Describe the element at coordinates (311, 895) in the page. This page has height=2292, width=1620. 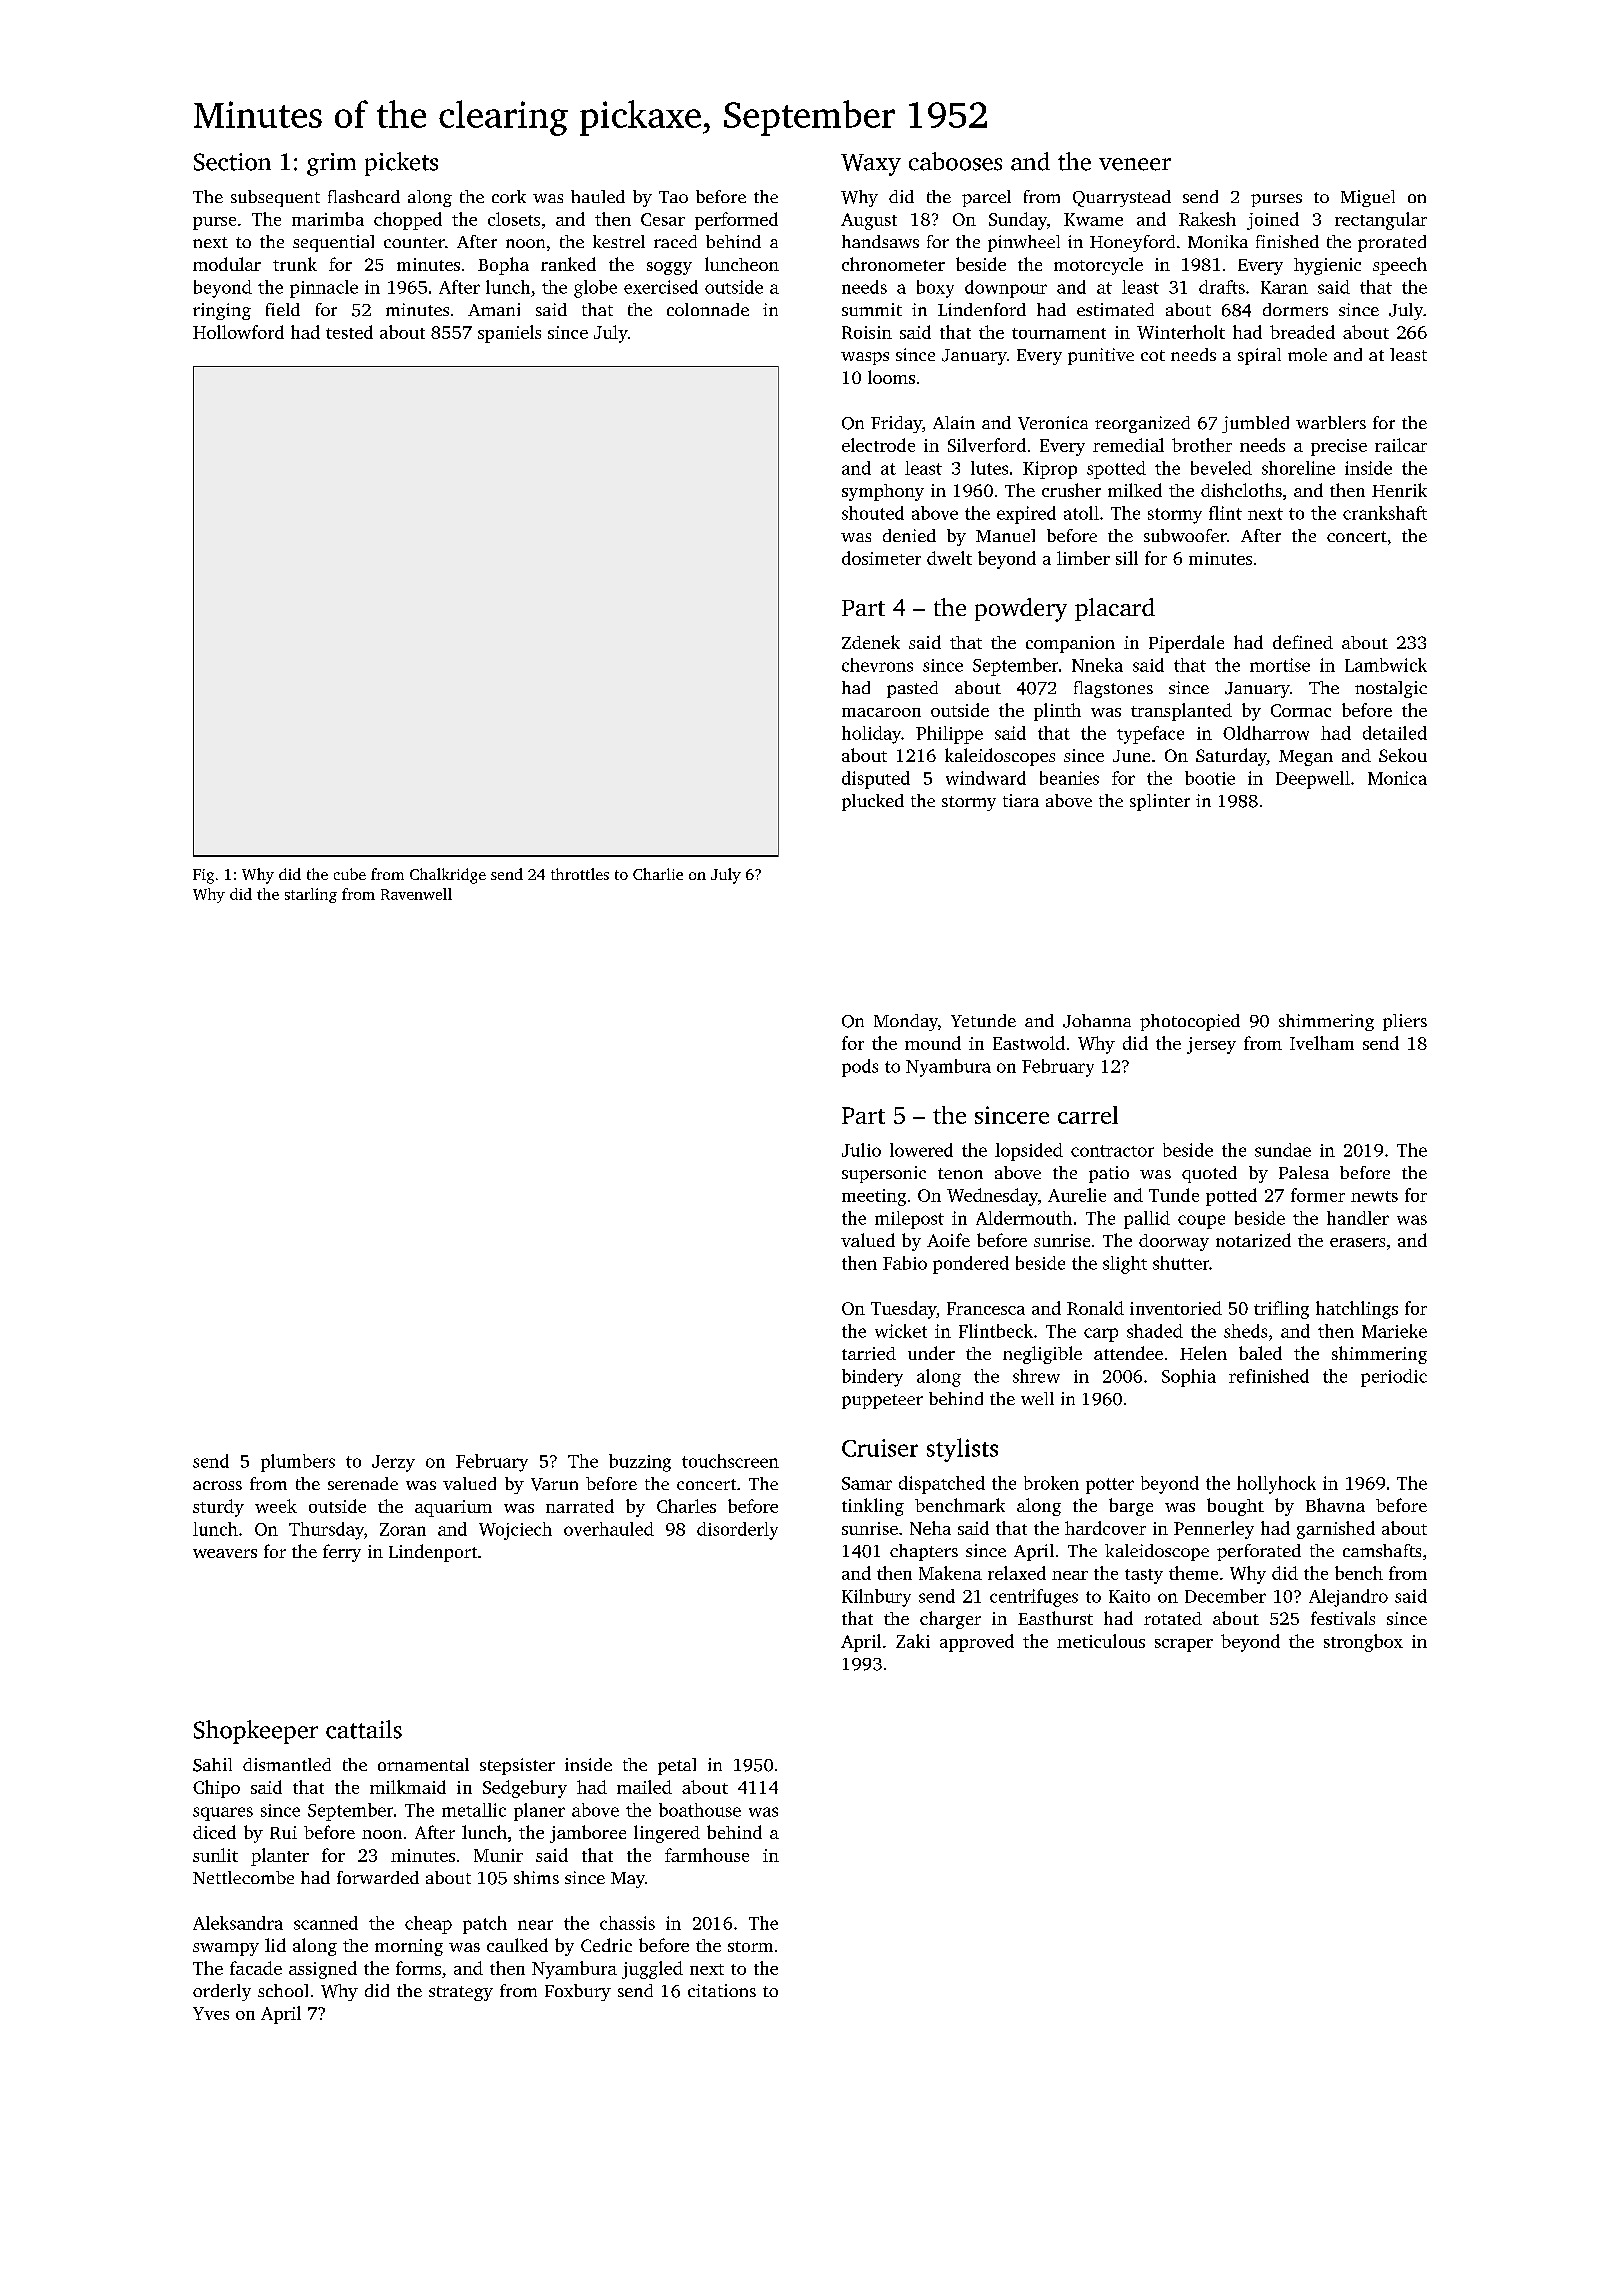
I see `starling` at that location.
